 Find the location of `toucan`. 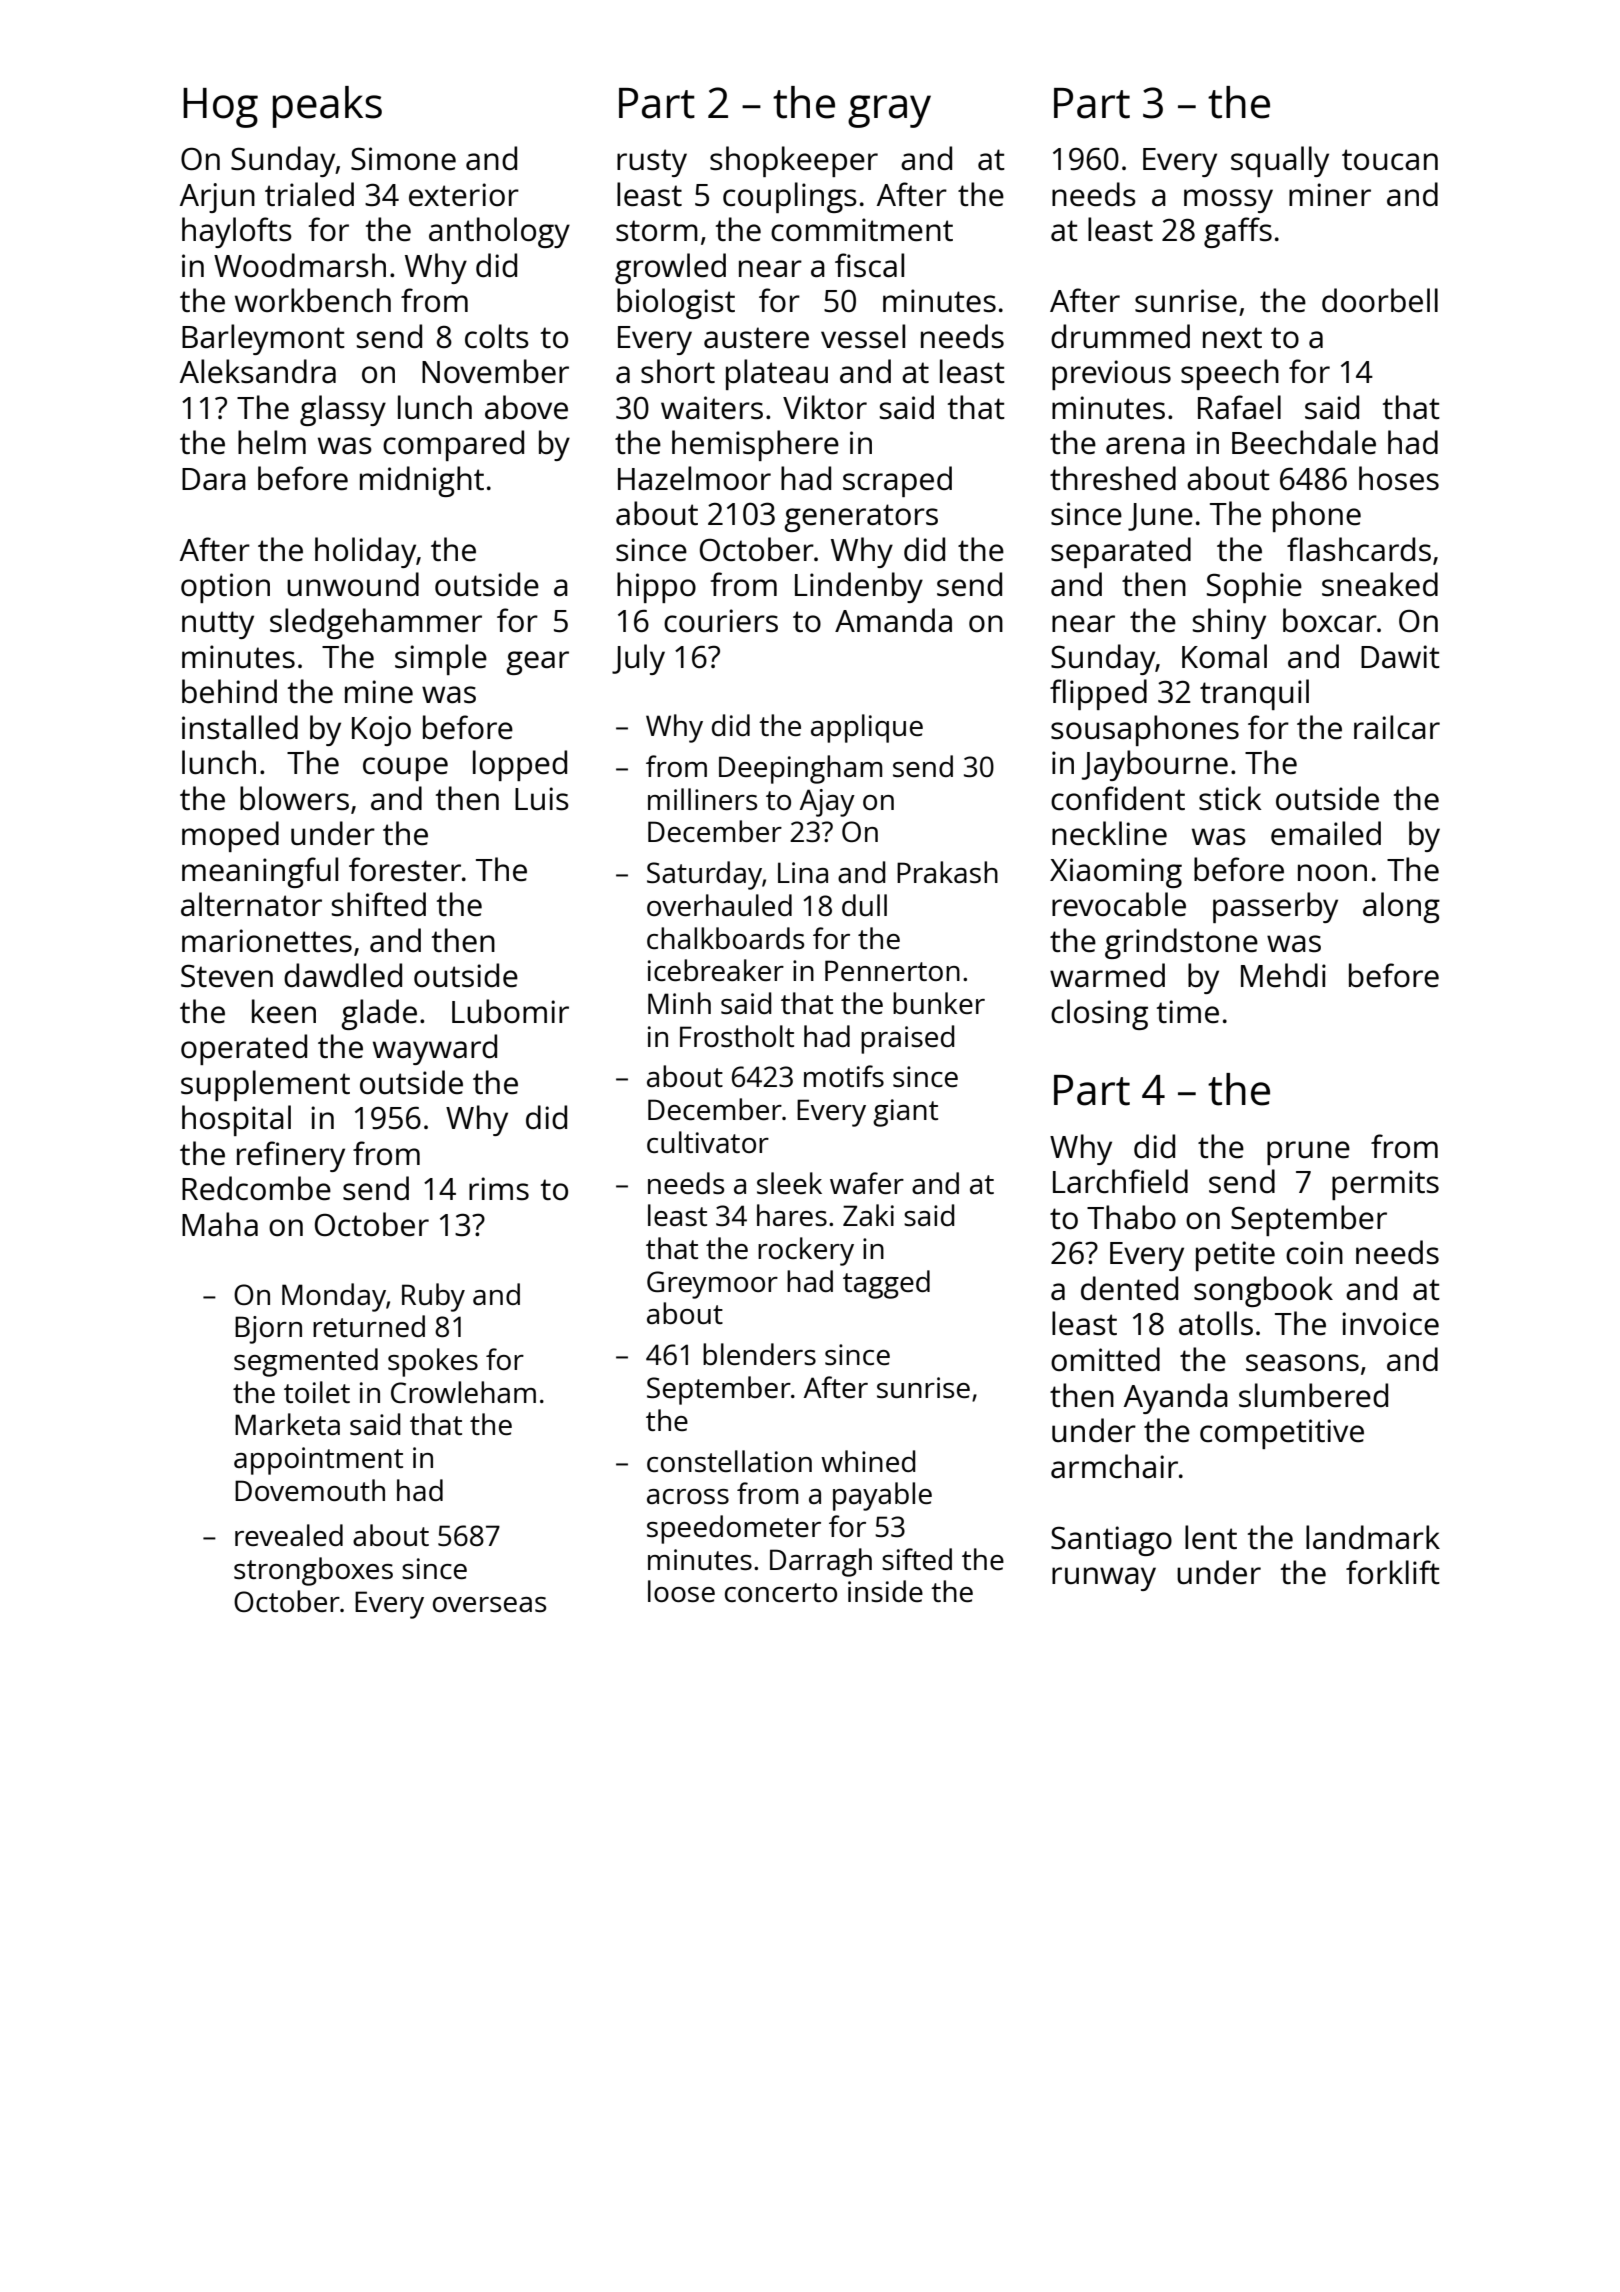

toucan is located at coordinates (1390, 160).
